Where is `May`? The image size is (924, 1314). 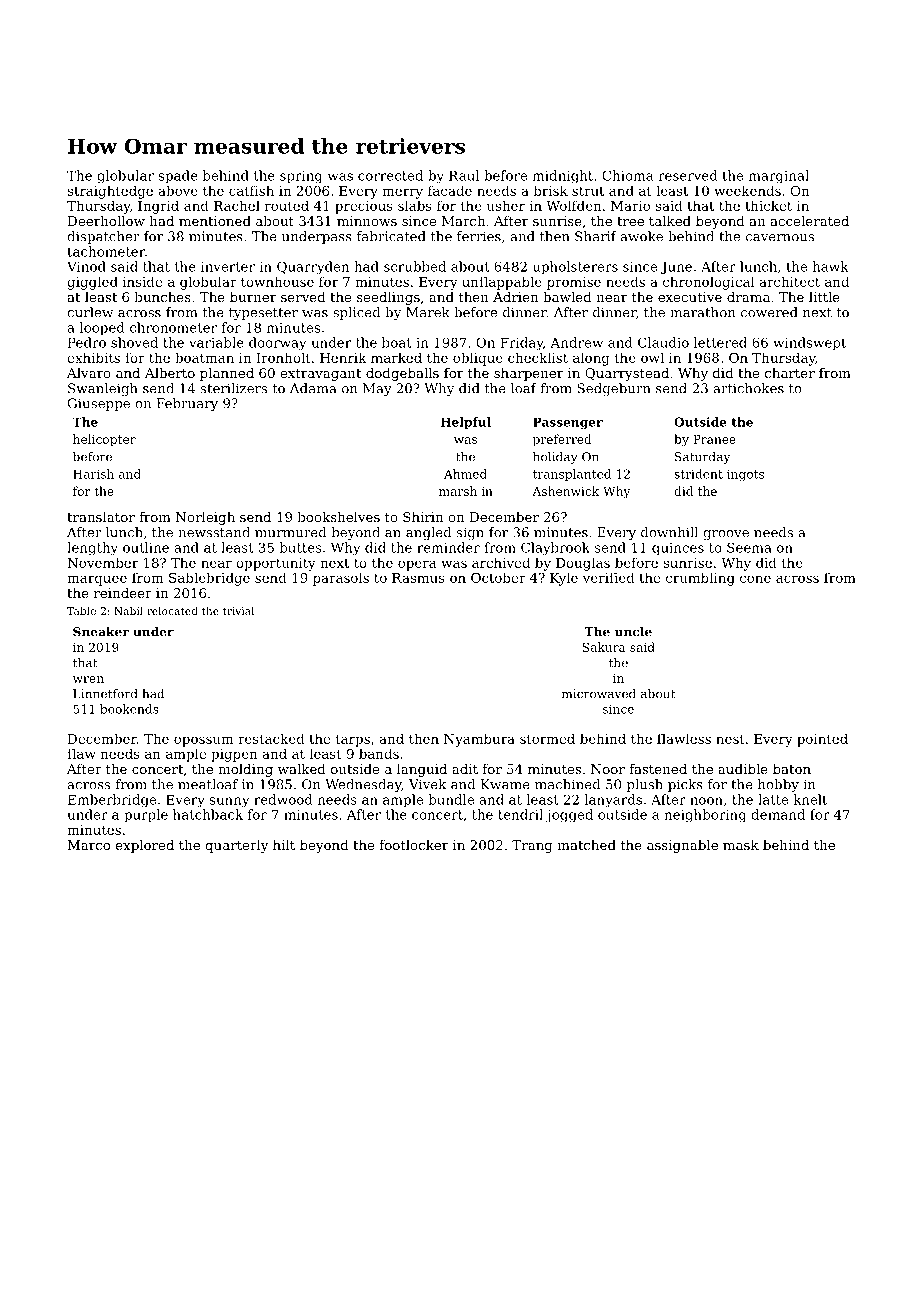
May is located at coordinates (377, 389).
